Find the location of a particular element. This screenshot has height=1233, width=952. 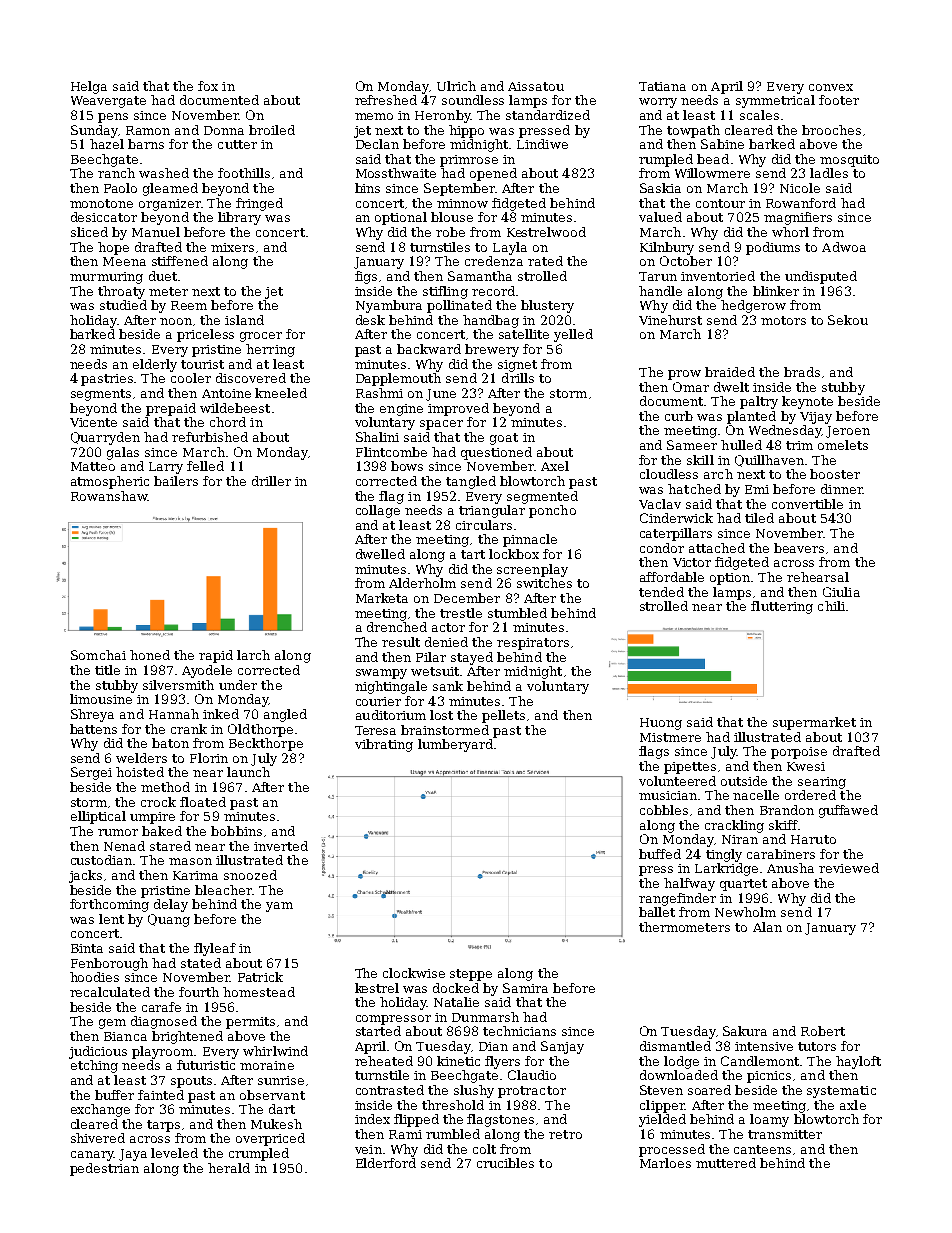

searing is located at coordinates (822, 783).
